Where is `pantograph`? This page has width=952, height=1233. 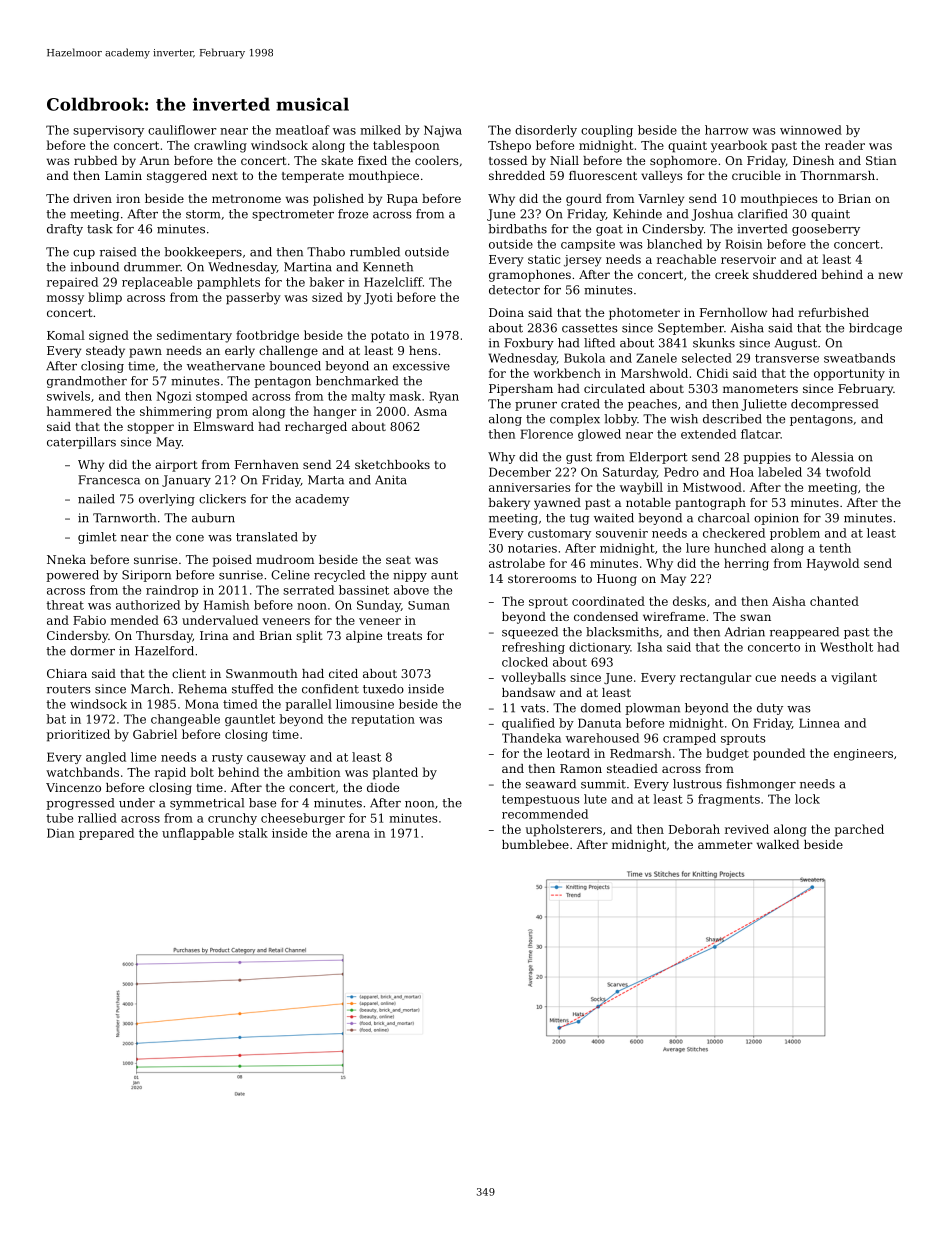
pantograph is located at coordinates (710, 504).
